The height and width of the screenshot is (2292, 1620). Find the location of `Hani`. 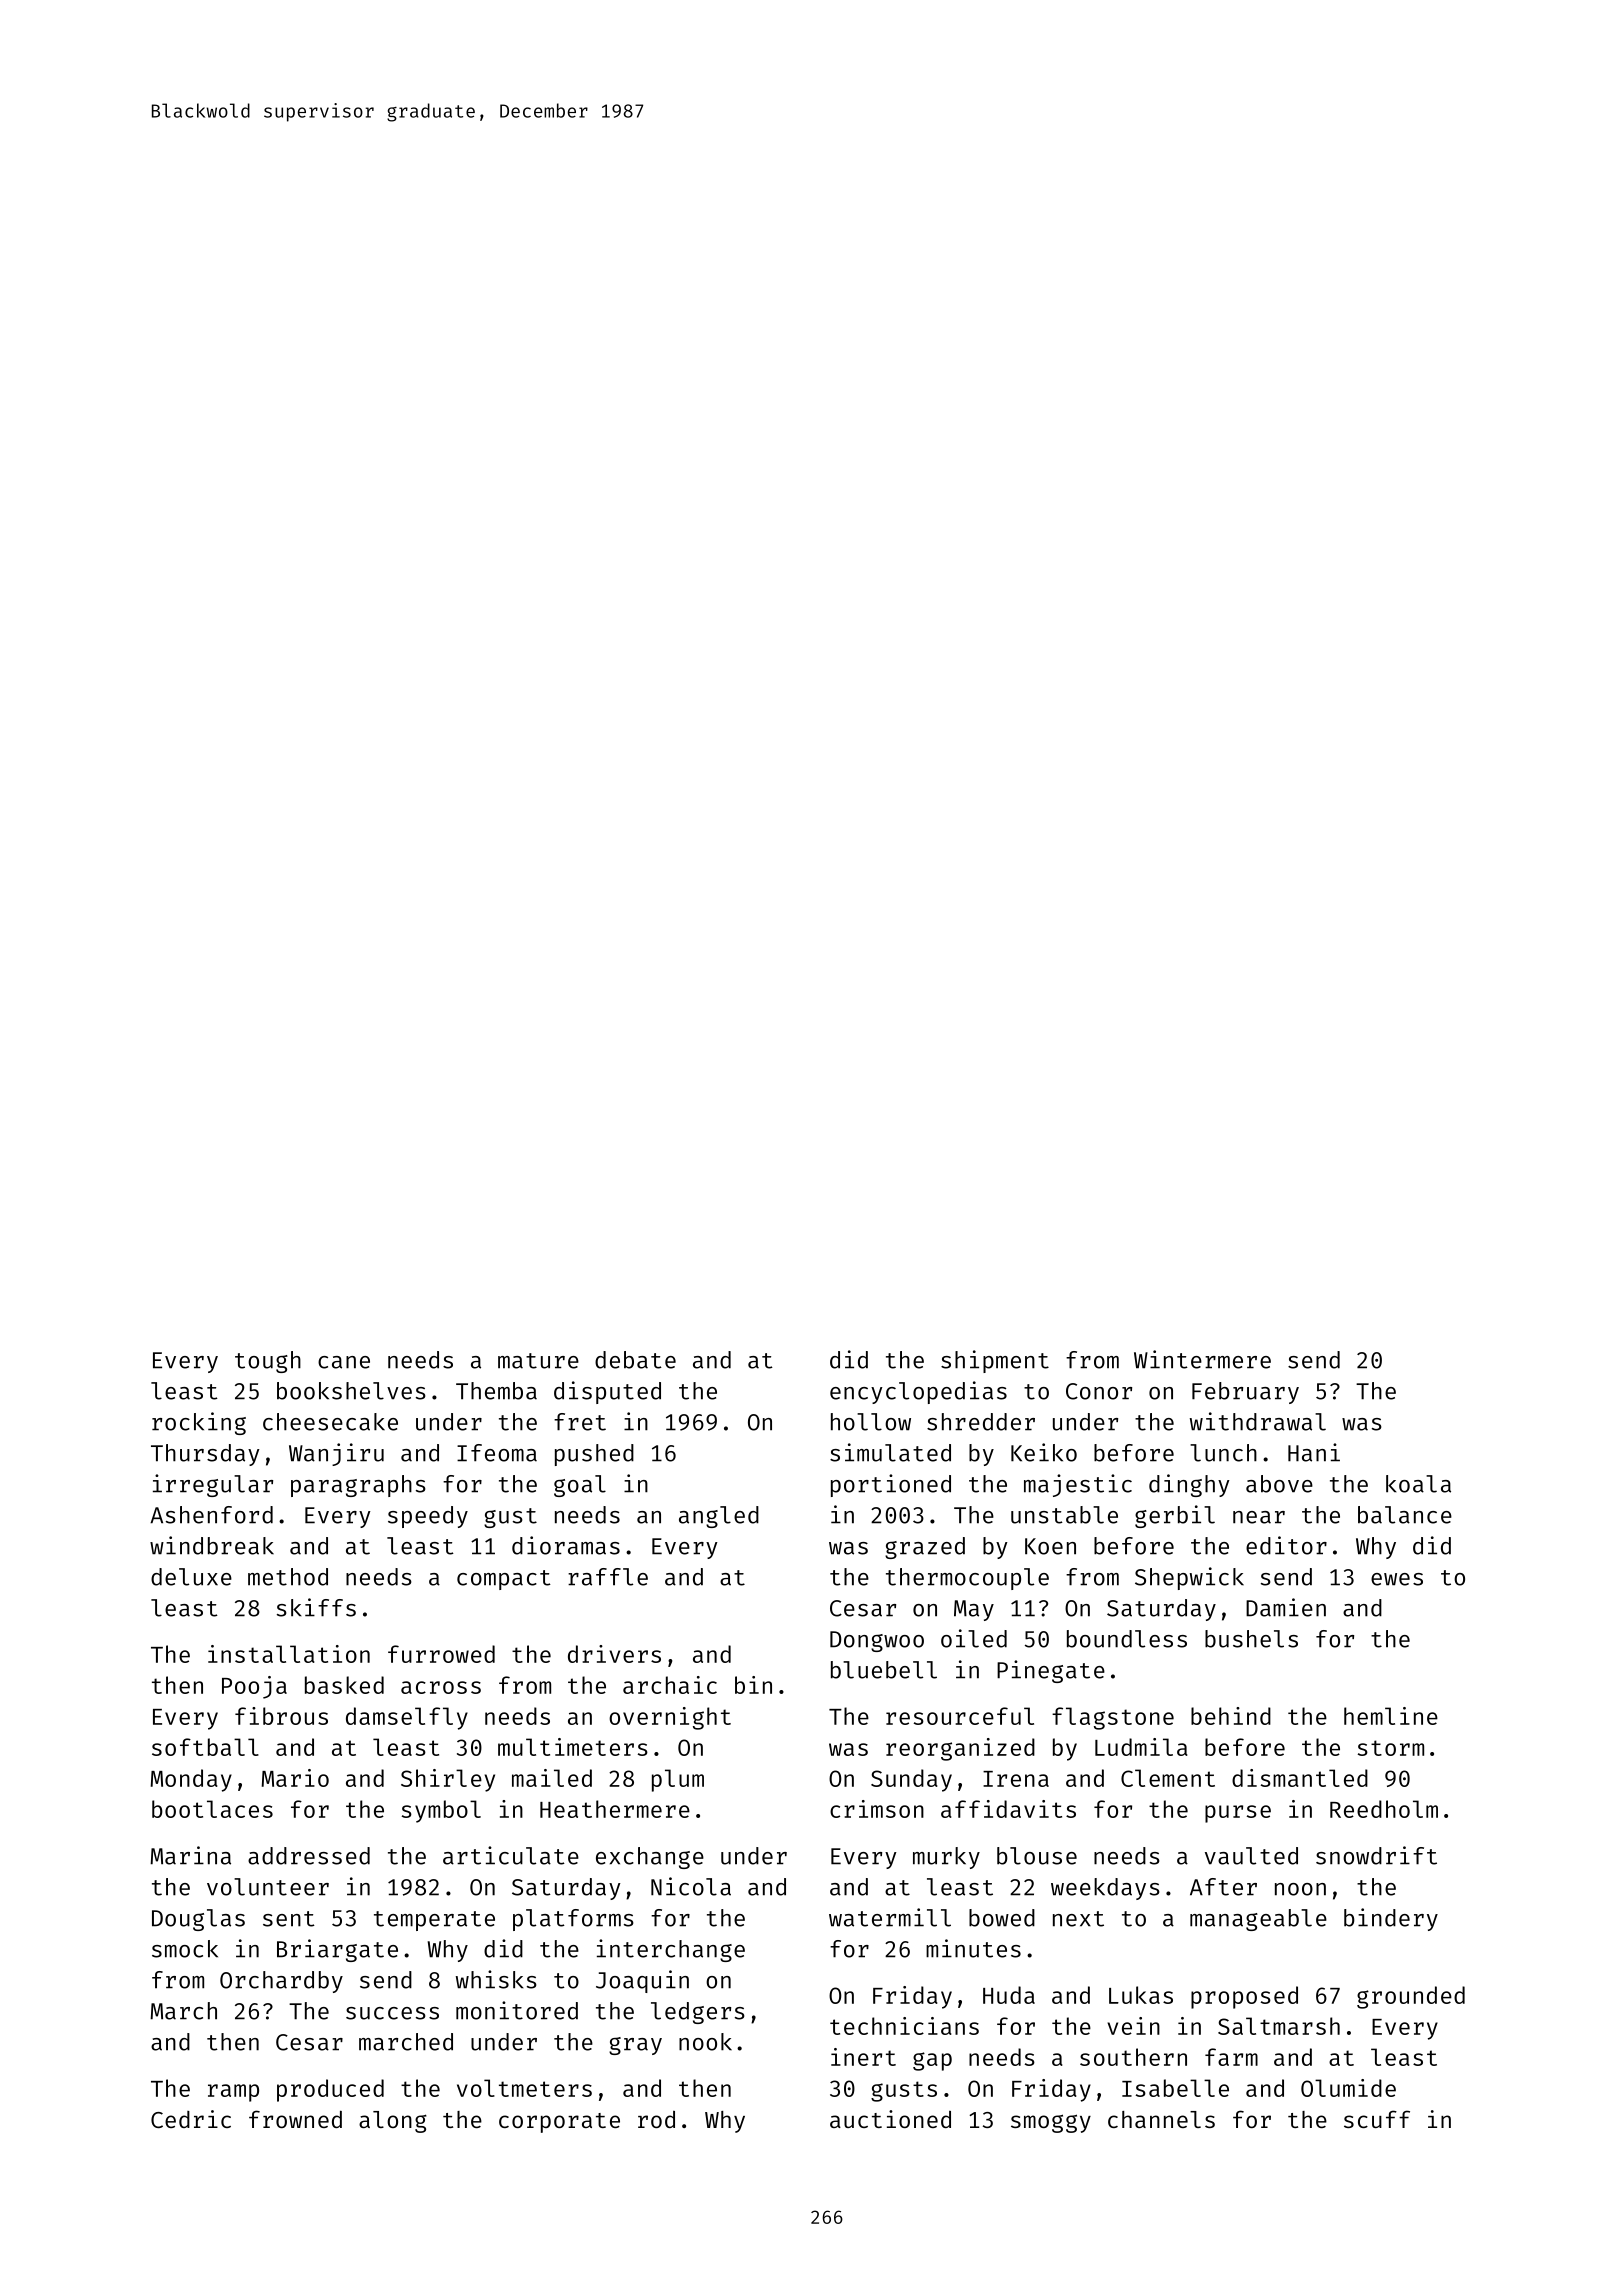

Hani is located at coordinates (1314, 1452).
